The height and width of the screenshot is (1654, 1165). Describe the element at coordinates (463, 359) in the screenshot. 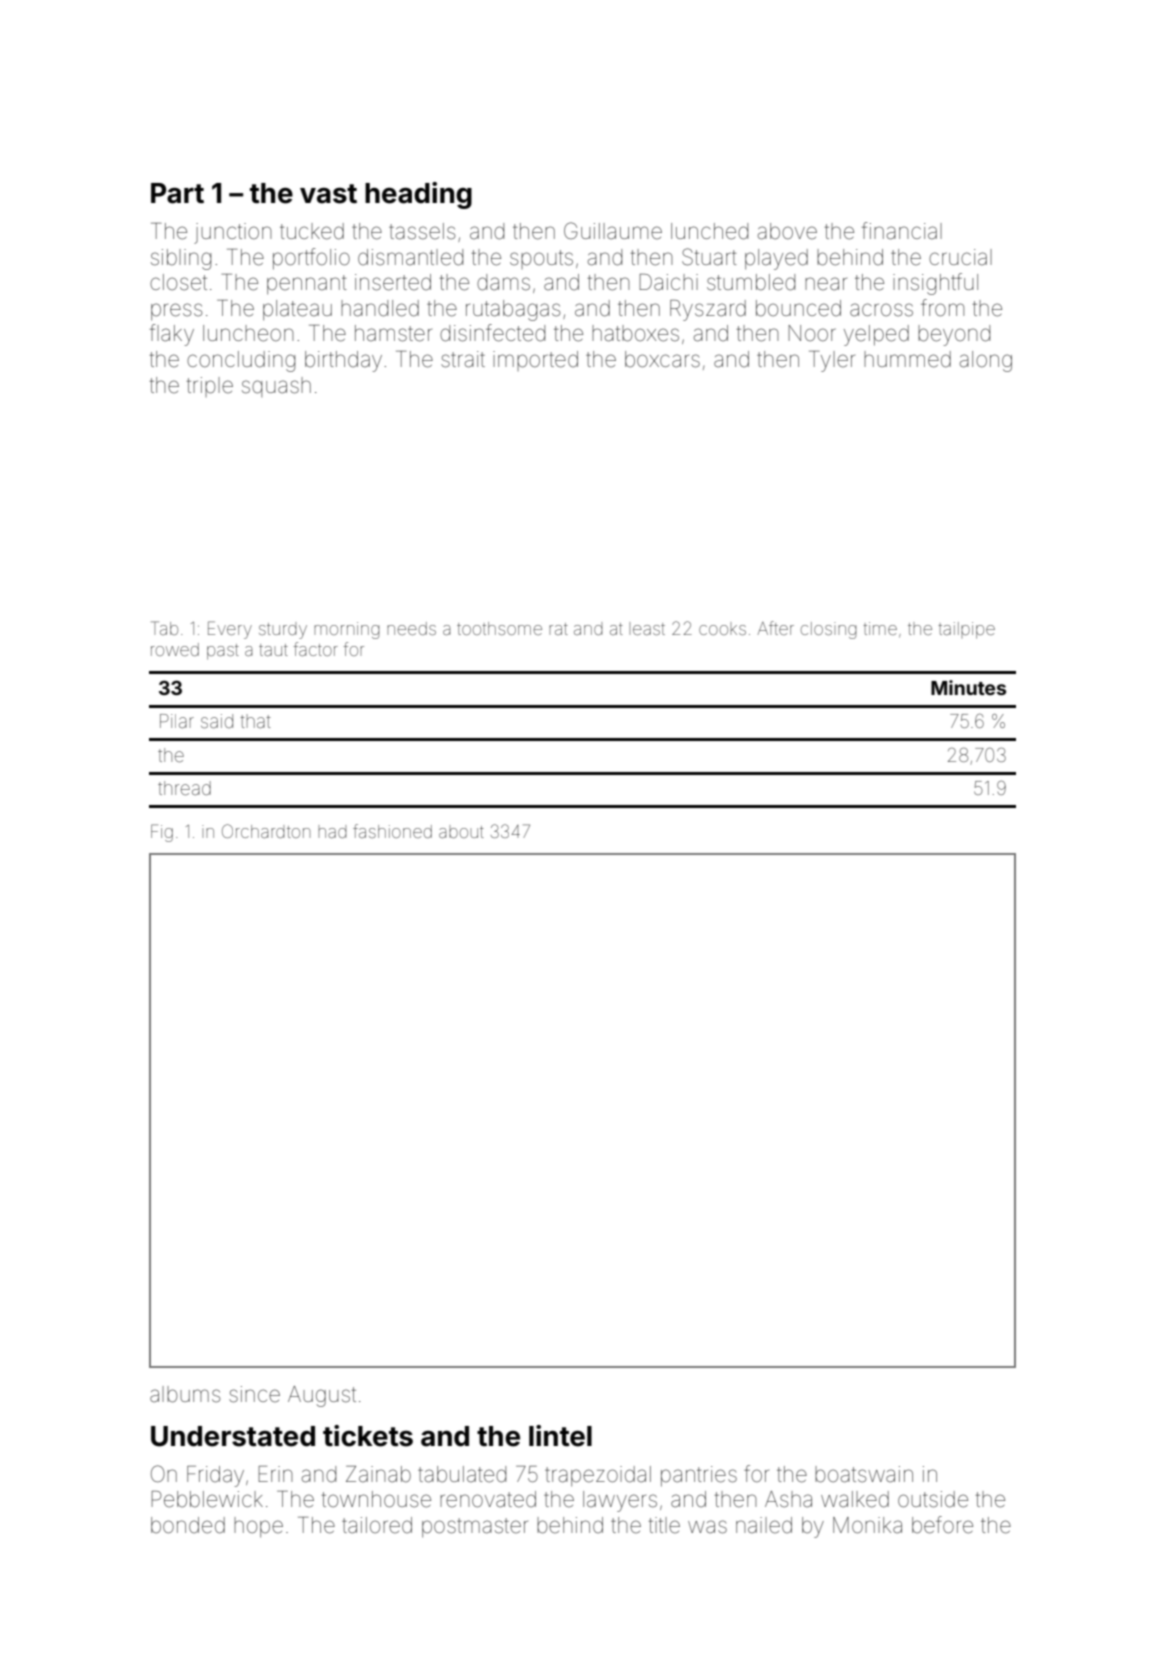

I see `strait` at that location.
